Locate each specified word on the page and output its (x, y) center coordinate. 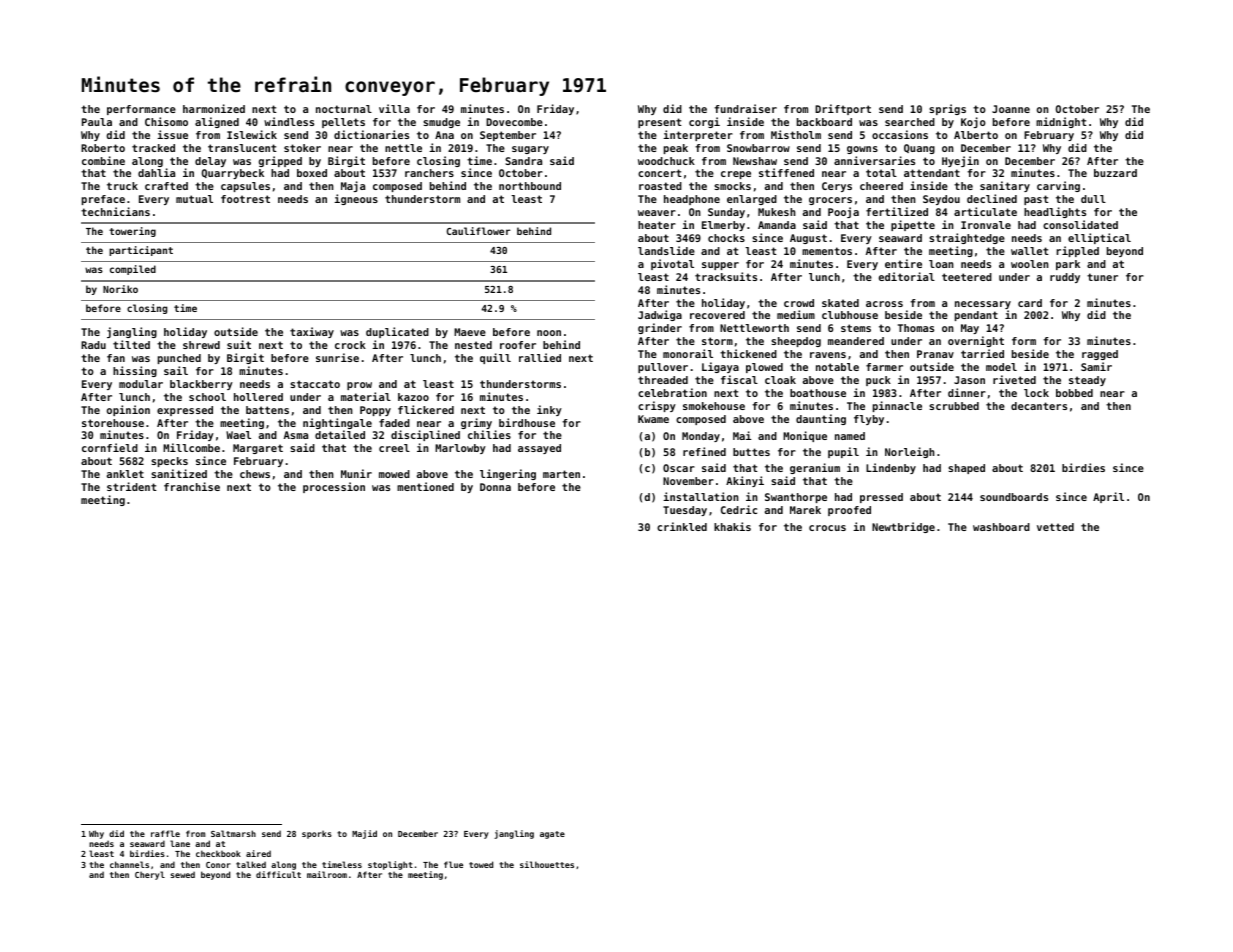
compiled (133, 270)
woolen (1030, 264)
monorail (688, 353)
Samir (1096, 366)
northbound (530, 186)
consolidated (1080, 224)
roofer (518, 345)
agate (552, 835)
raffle (165, 833)
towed (481, 864)
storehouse (113, 423)
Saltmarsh (233, 833)
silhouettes (547, 864)
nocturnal (344, 109)
